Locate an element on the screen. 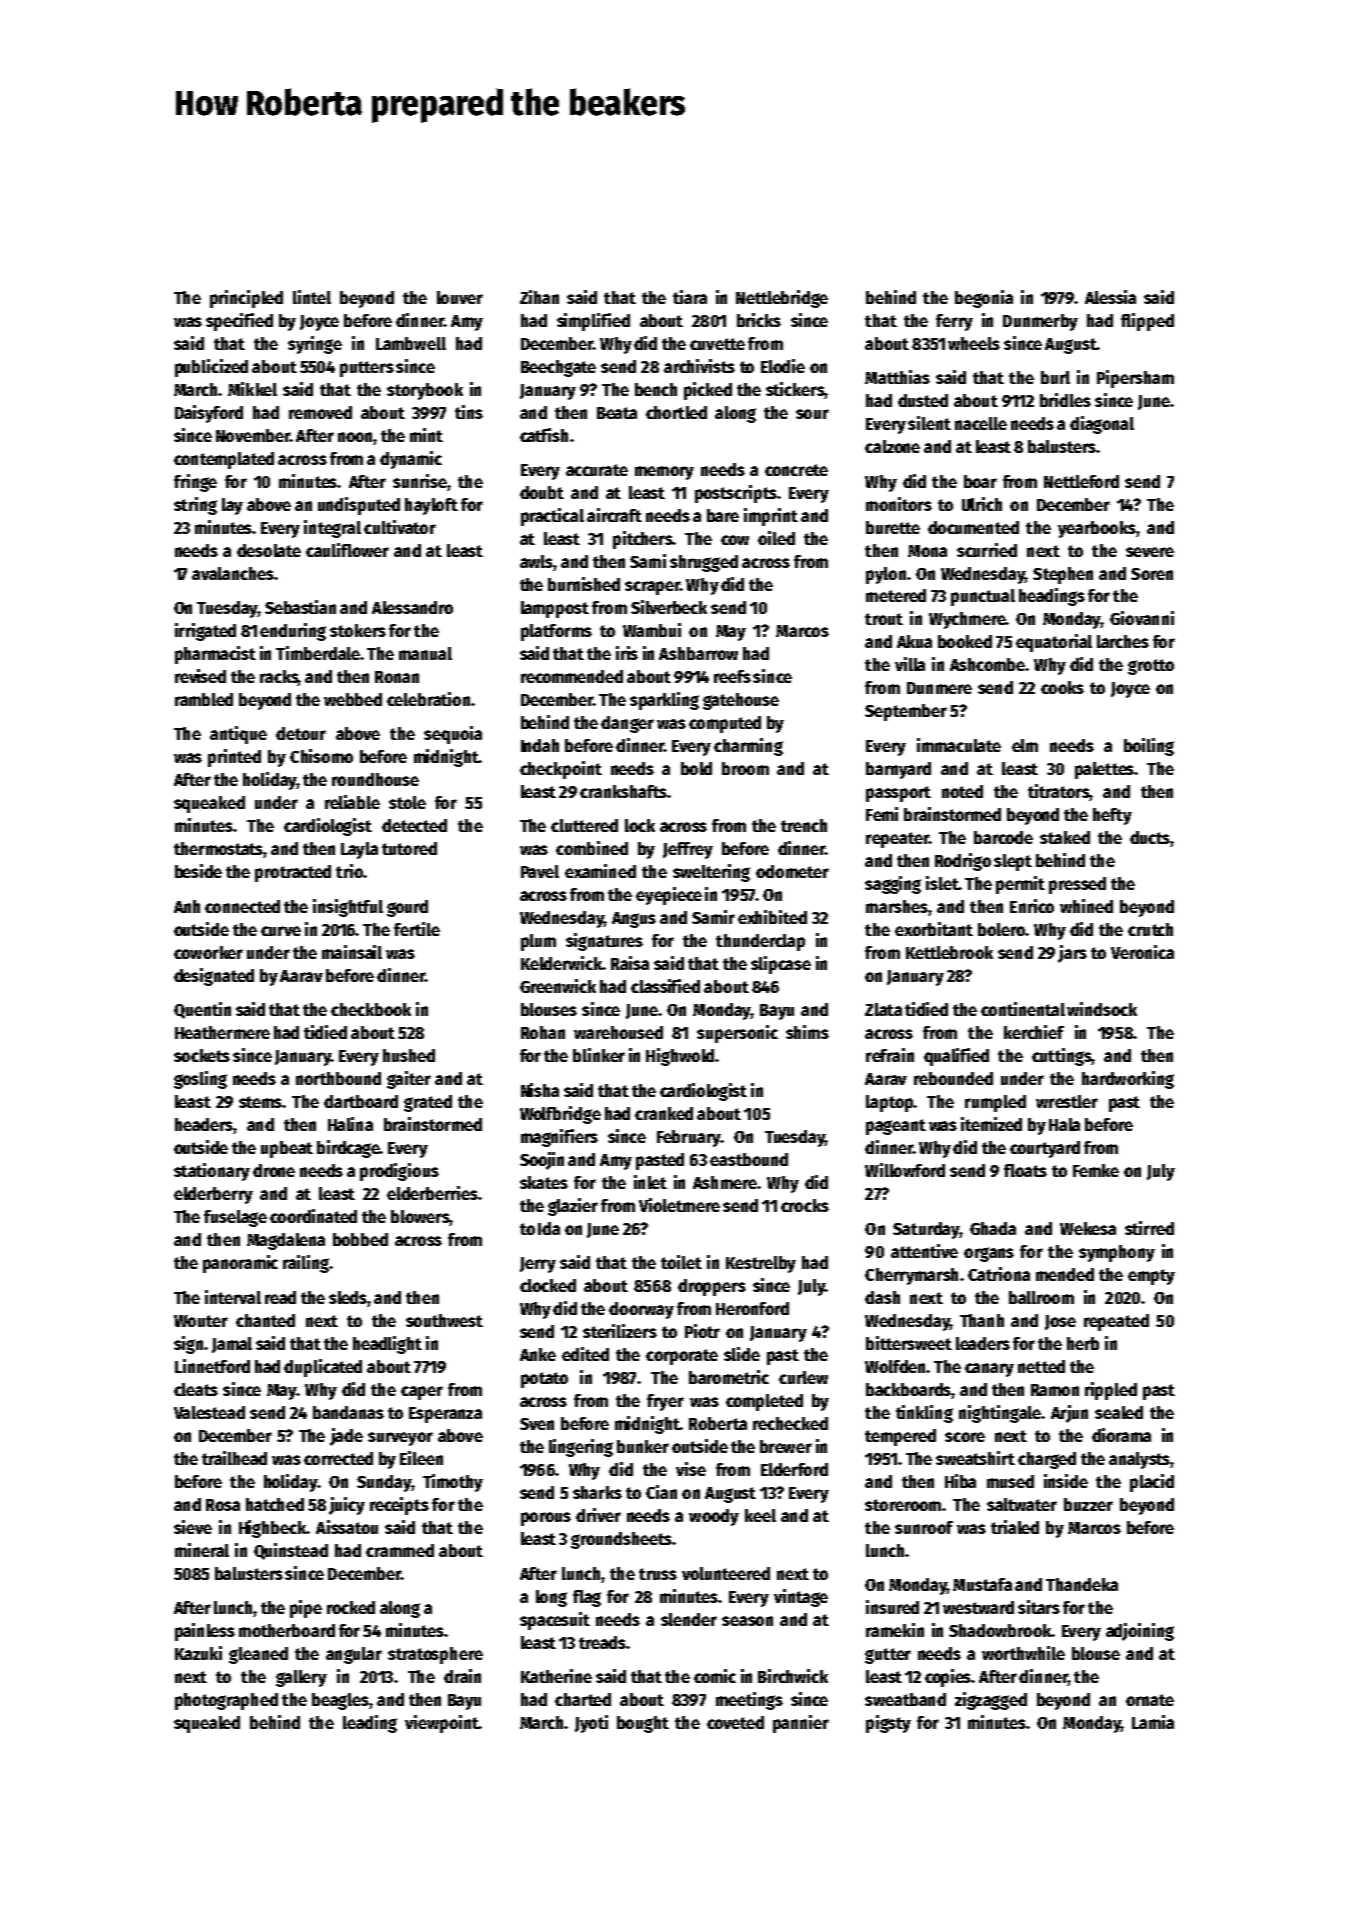 This screenshot has width=1348, height=1907. webbed is located at coordinates (353, 699).
